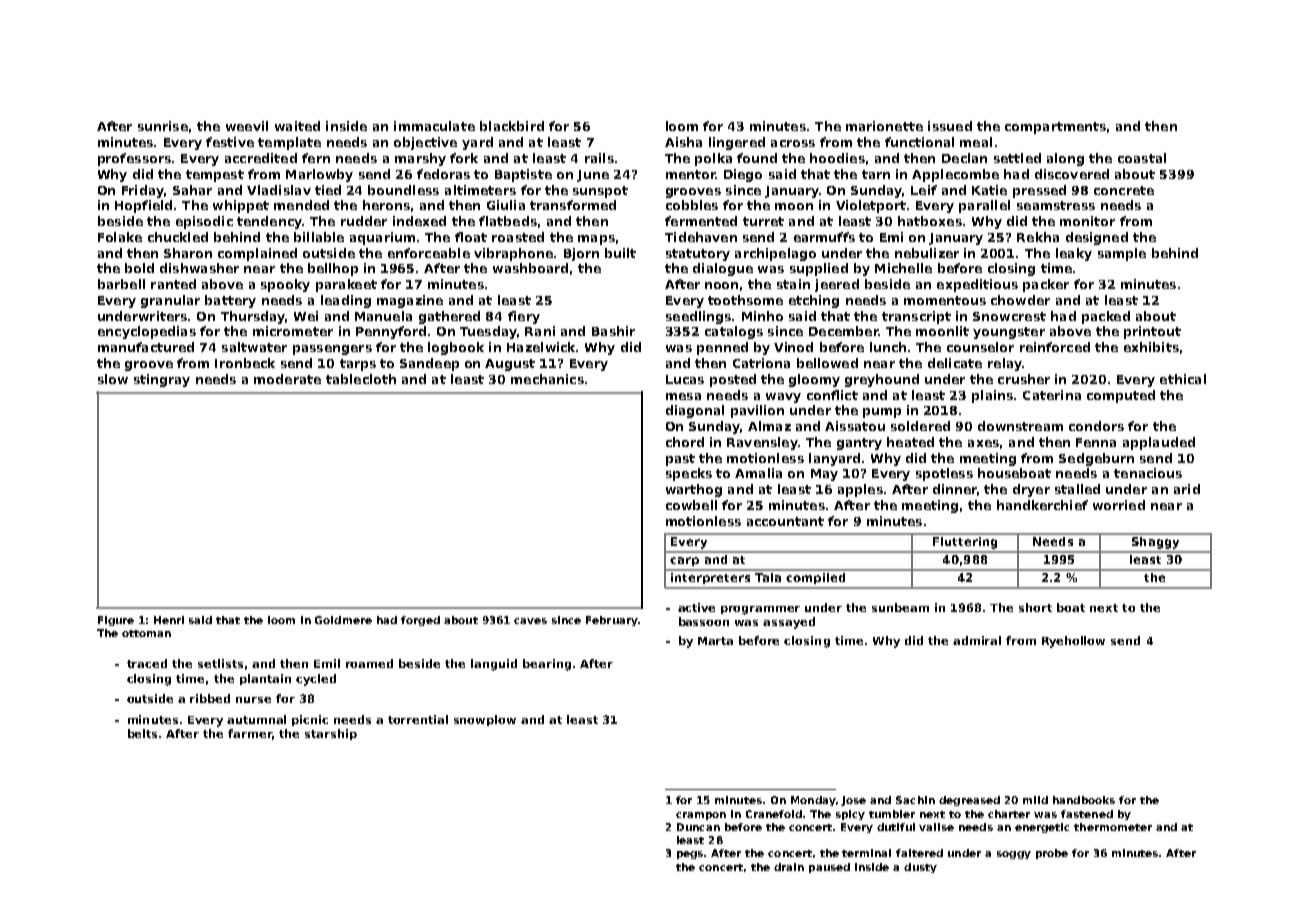 The image size is (1308, 924). I want to click on apples, so click(860, 490).
